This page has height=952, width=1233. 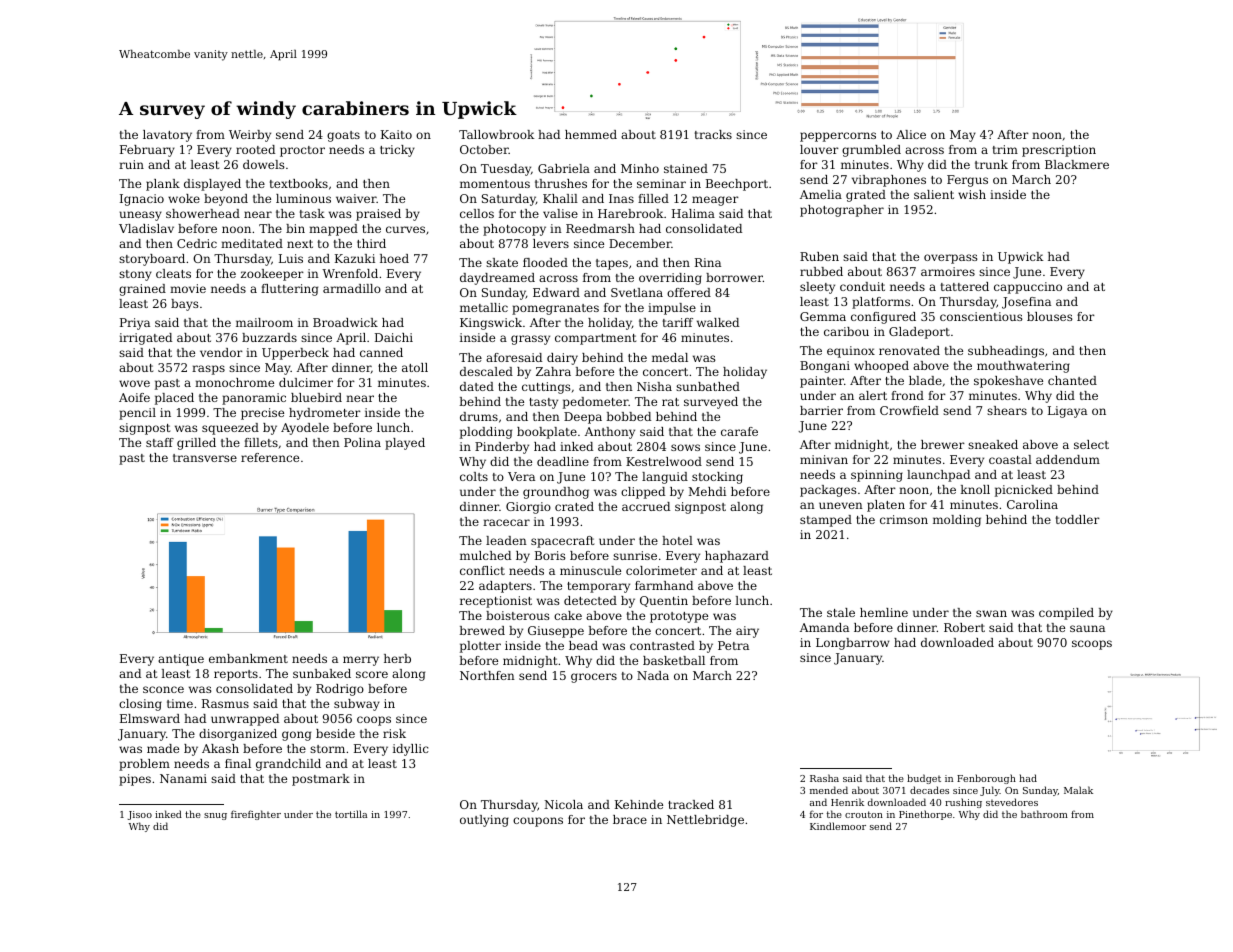 I want to click on stamped, so click(x=826, y=521).
